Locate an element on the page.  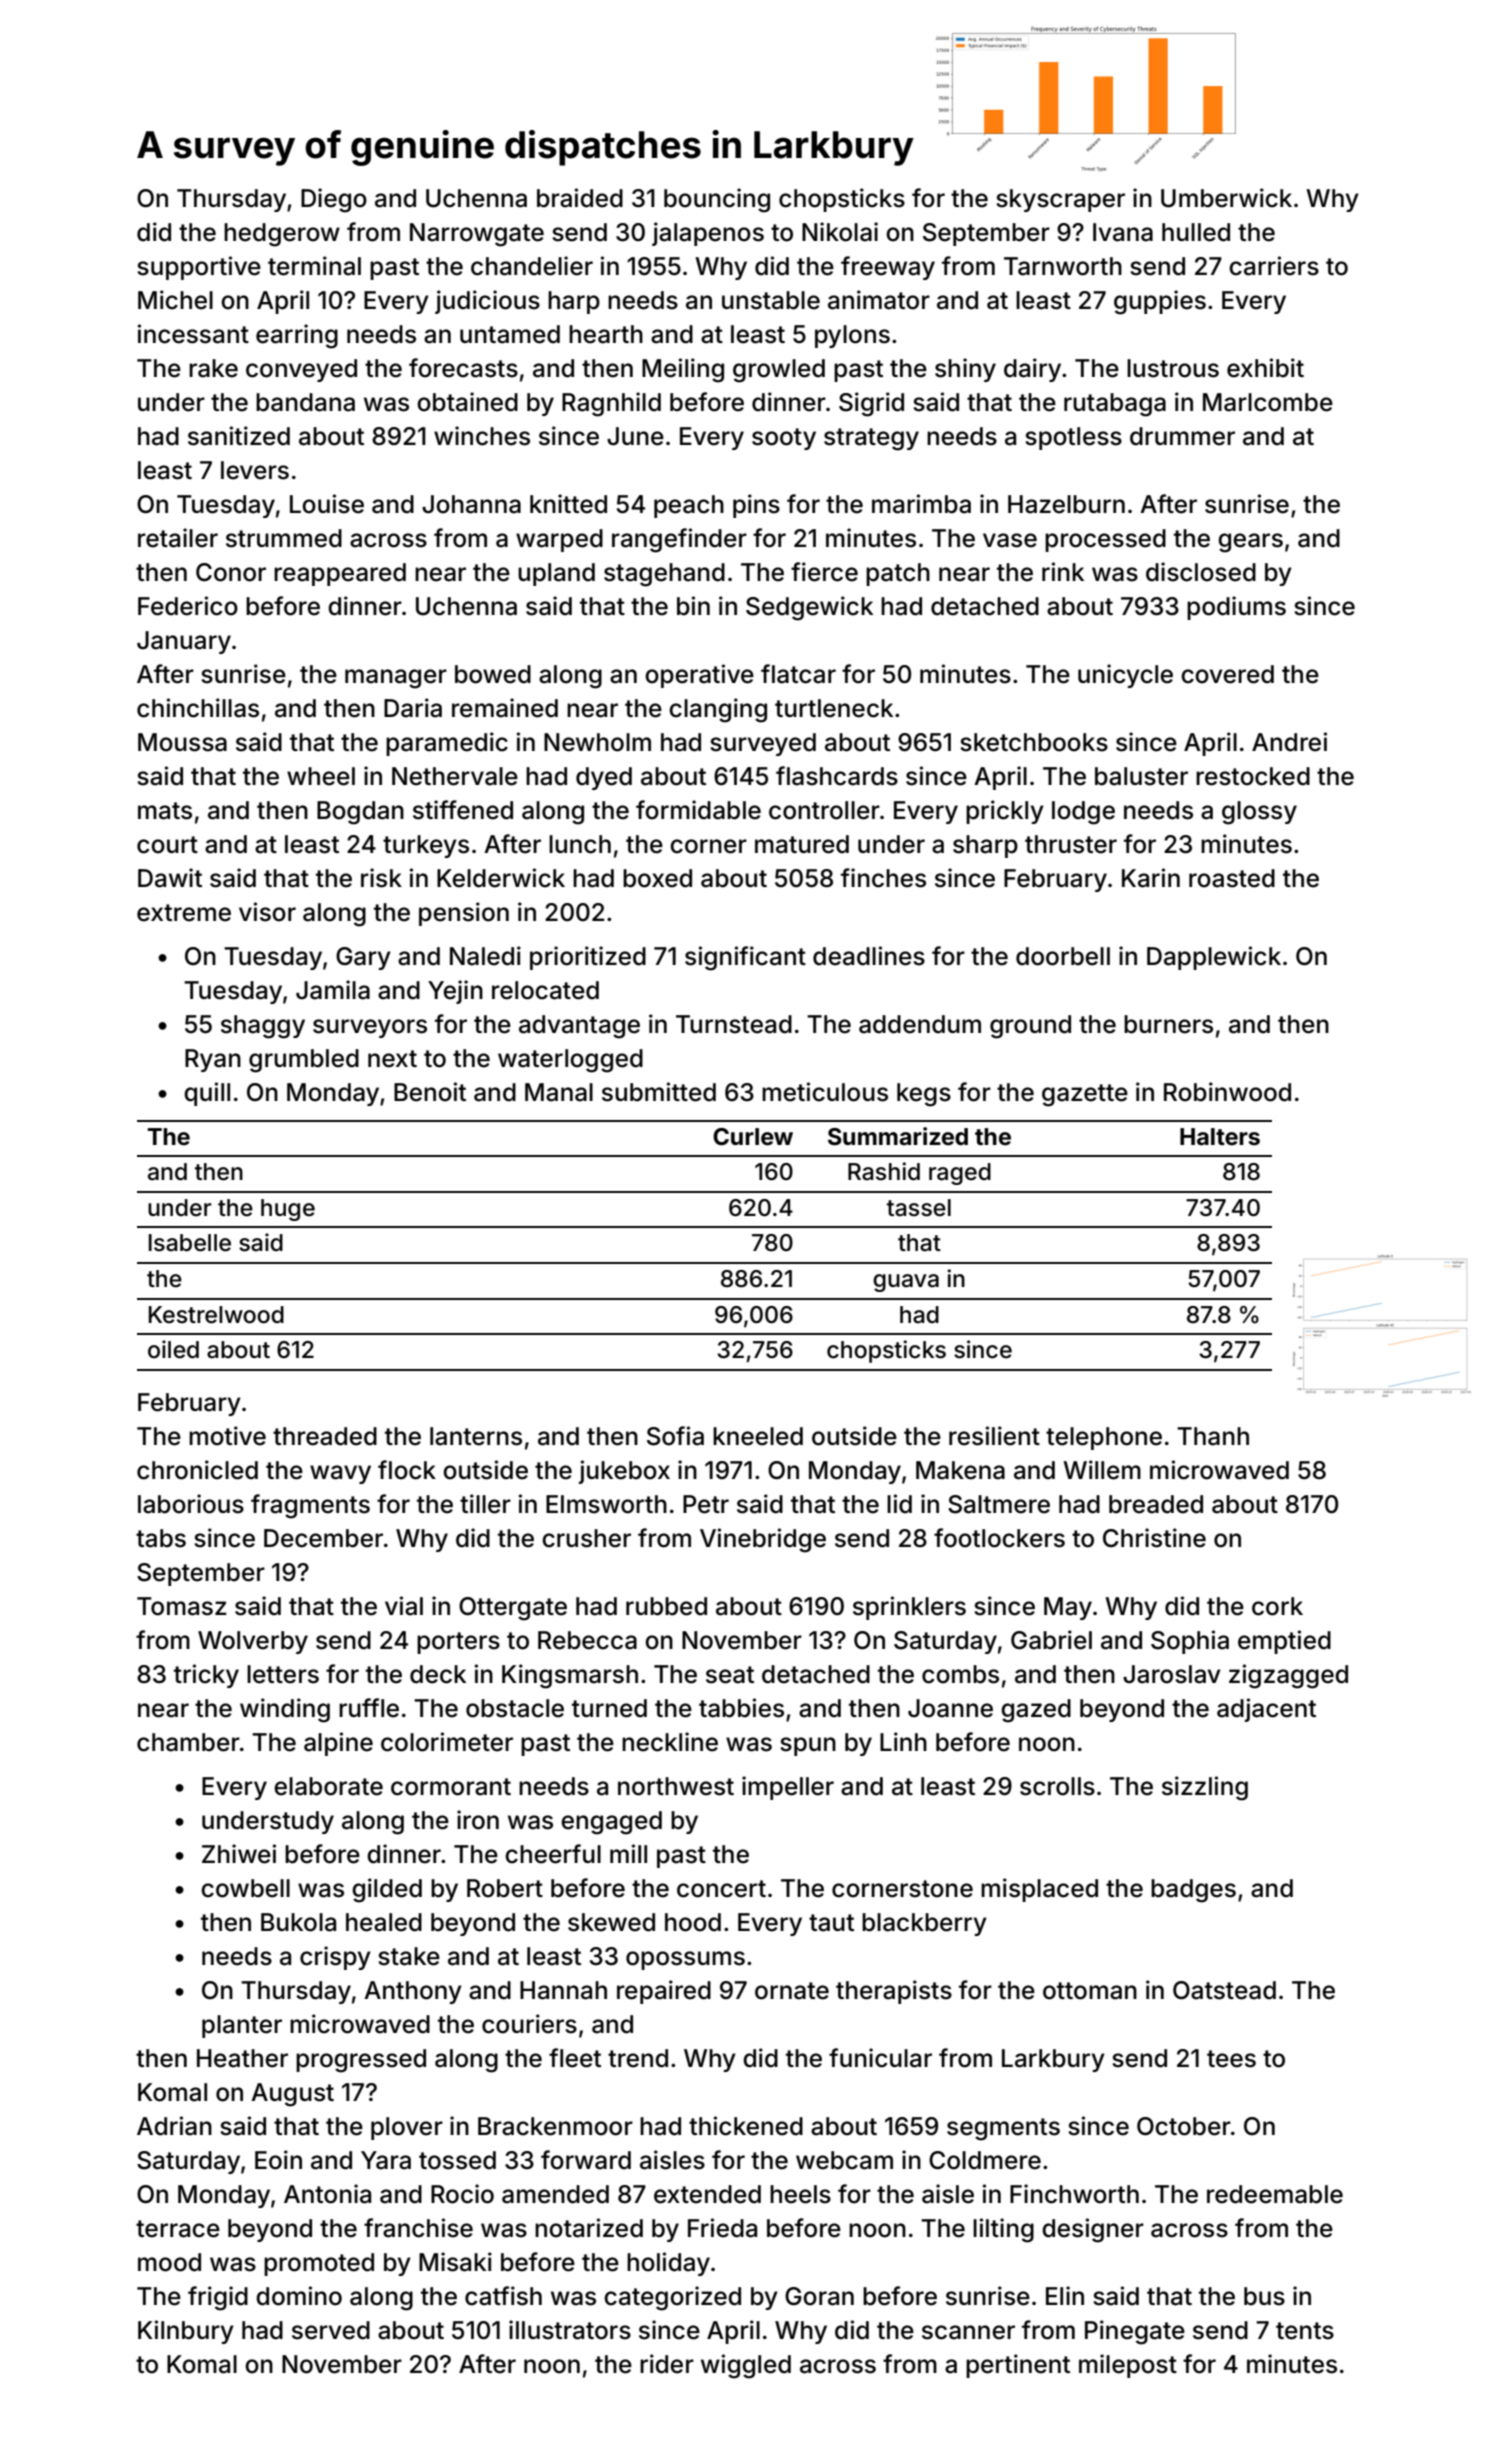
zigzagged is located at coordinates (1288, 1676).
